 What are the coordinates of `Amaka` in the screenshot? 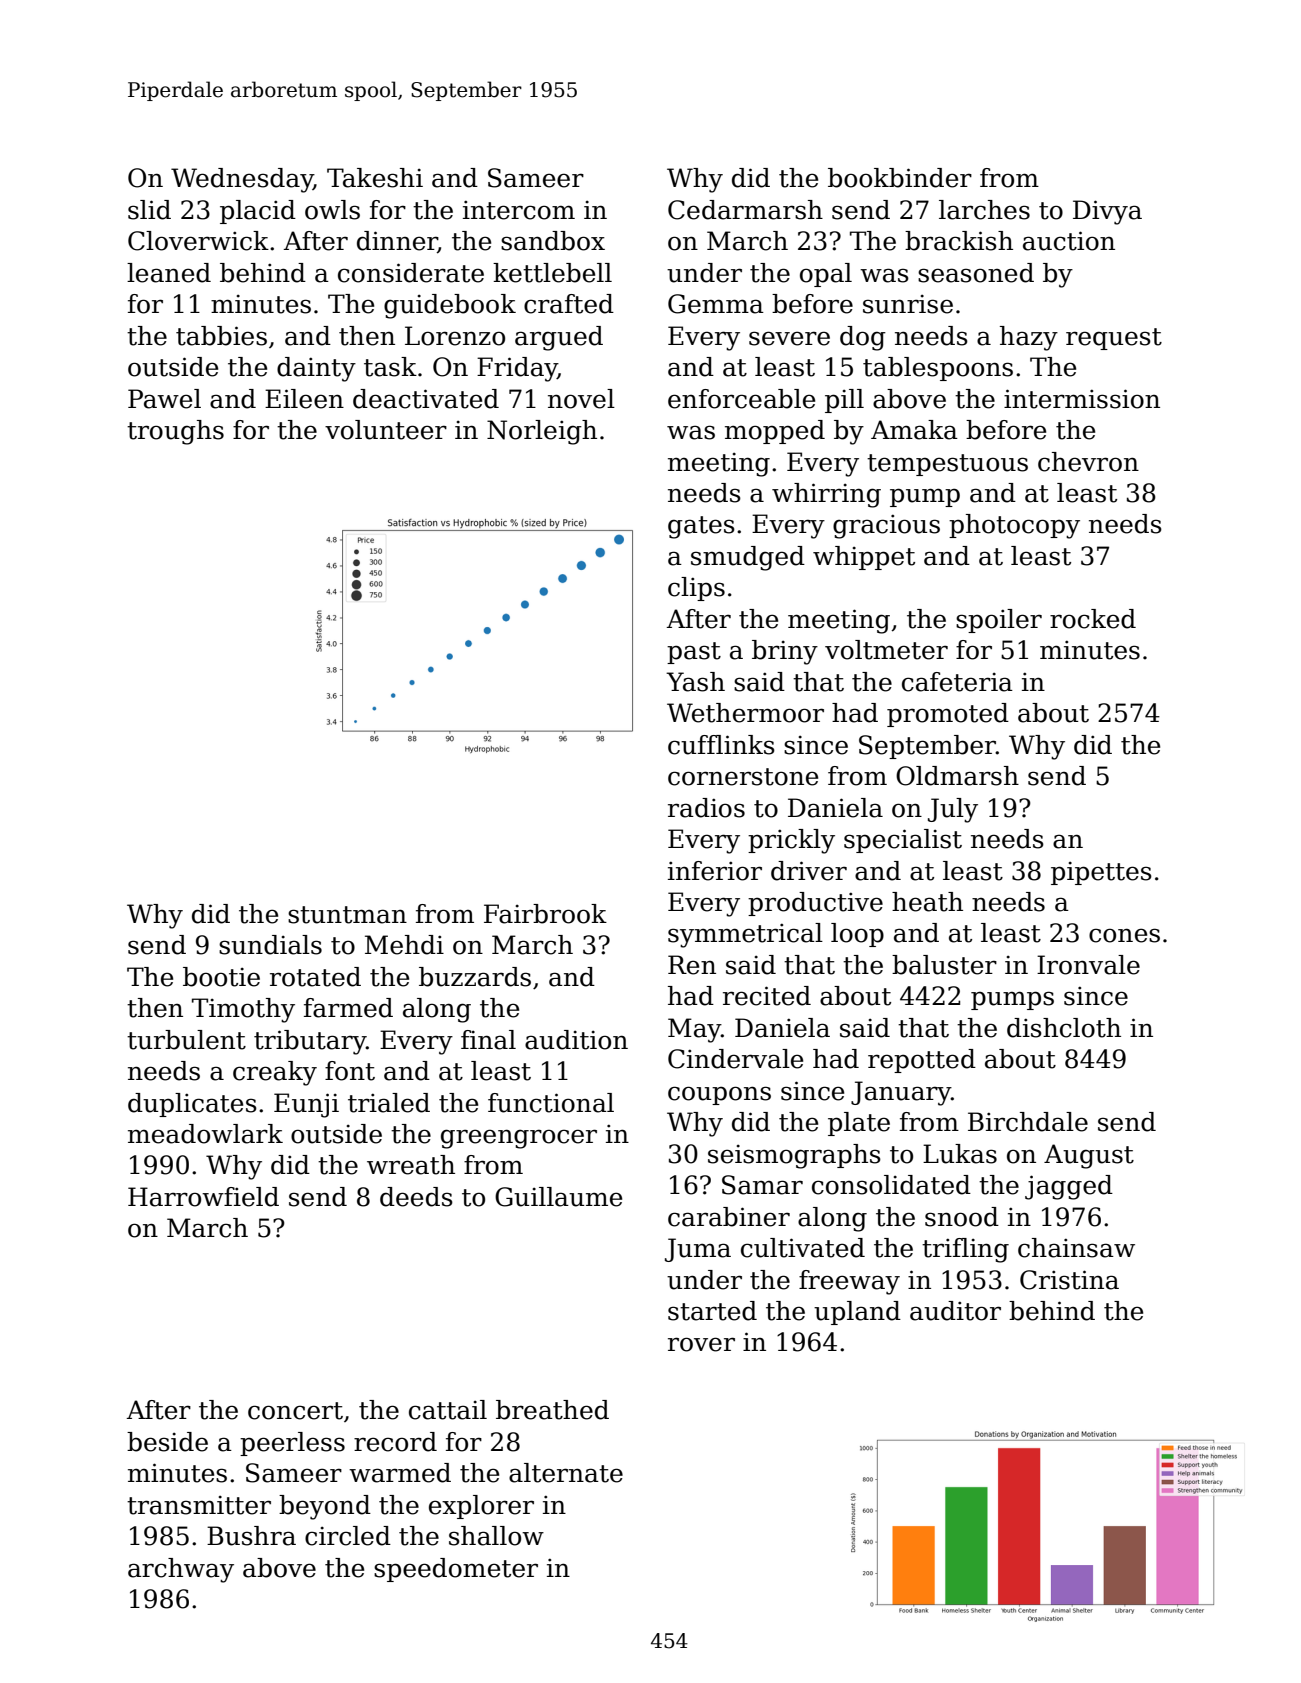 It's located at (914, 430).
